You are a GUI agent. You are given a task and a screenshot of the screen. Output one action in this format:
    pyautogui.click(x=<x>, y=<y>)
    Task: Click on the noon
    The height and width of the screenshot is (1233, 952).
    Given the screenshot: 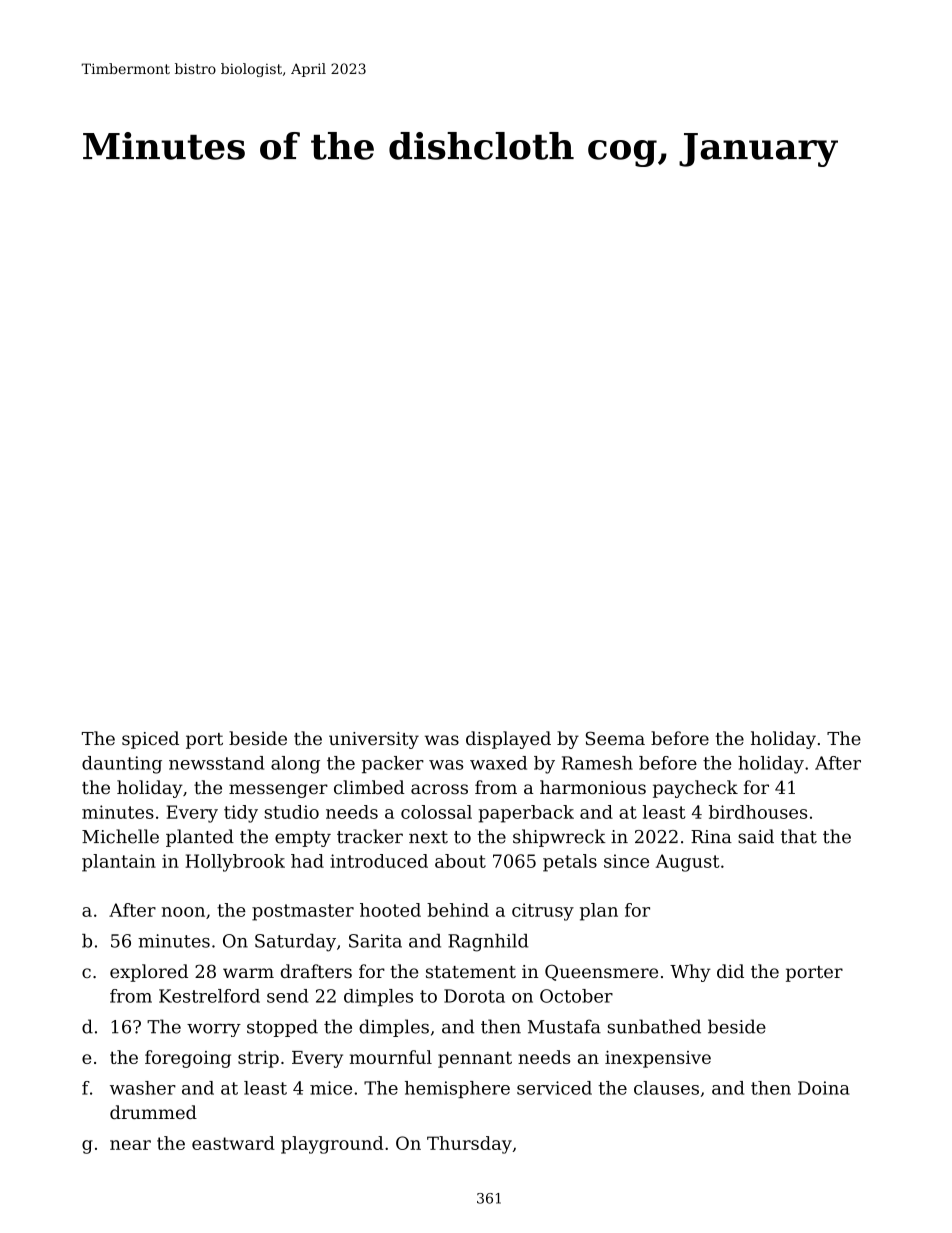 What is the action you would take?
    pyautogui.click(x=183, y=912)
